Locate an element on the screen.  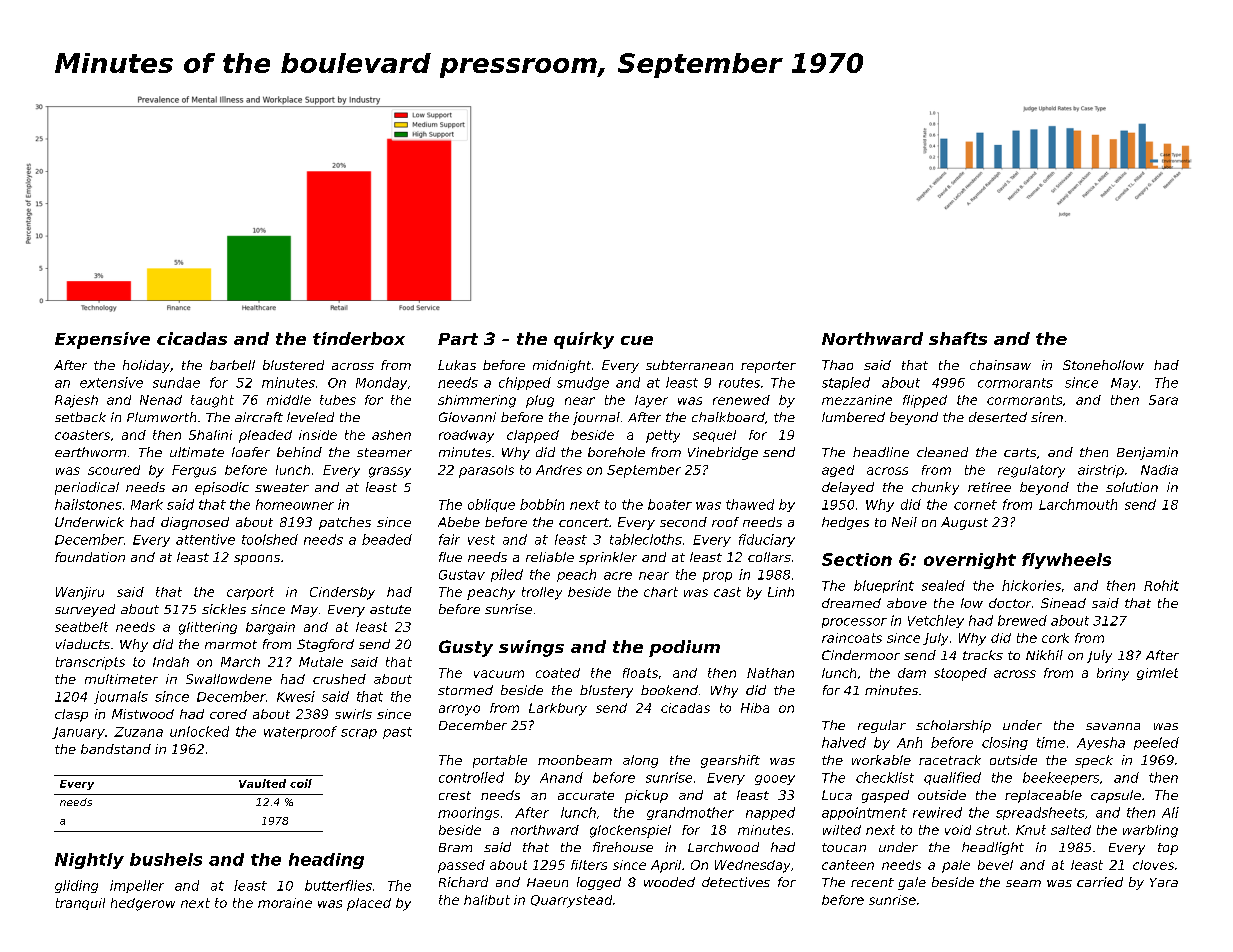
trolley is located at coordinates (542, 593).
